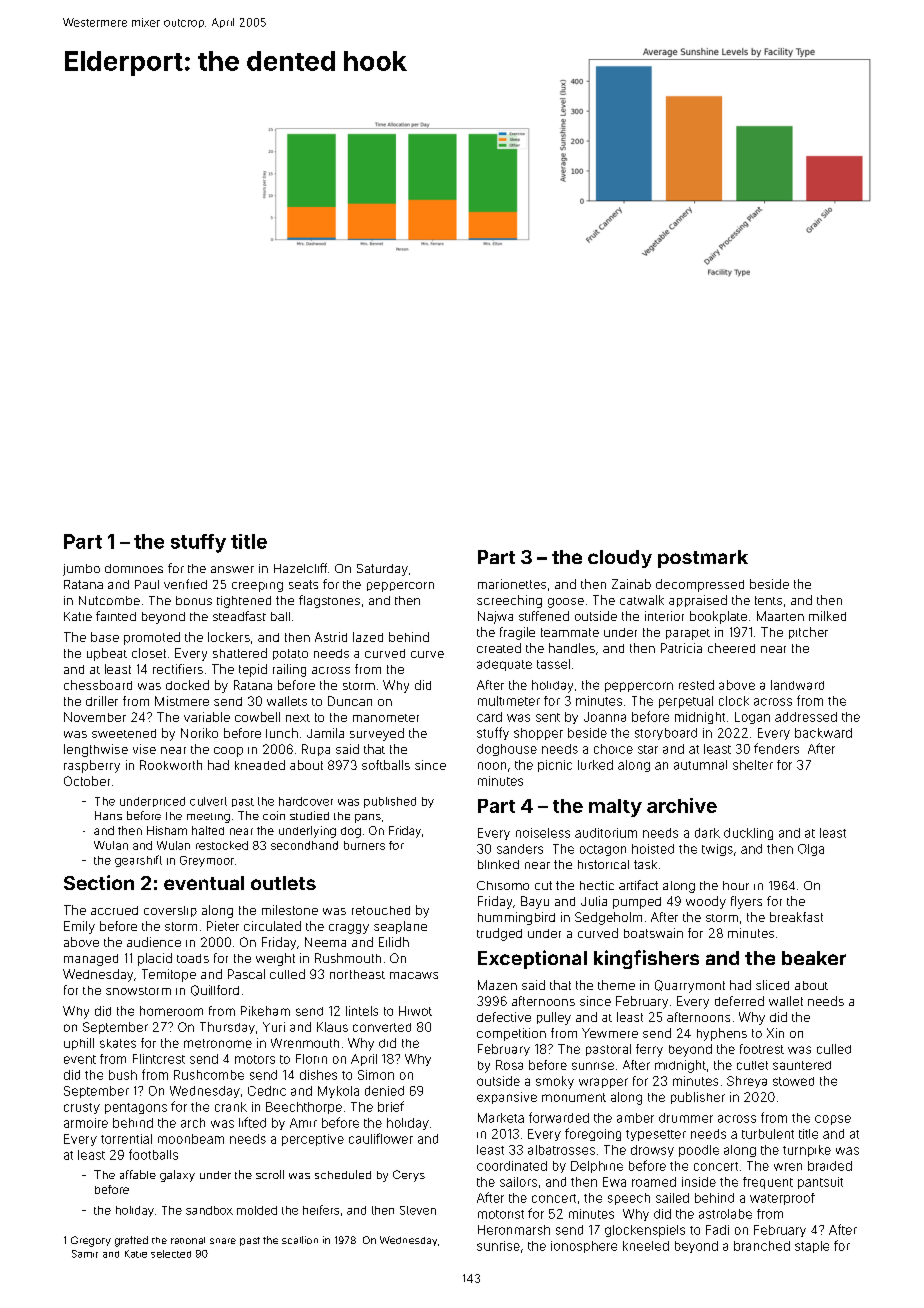 The image size is (924, 1308). I want to click on upbeat, so click(107, 654).
